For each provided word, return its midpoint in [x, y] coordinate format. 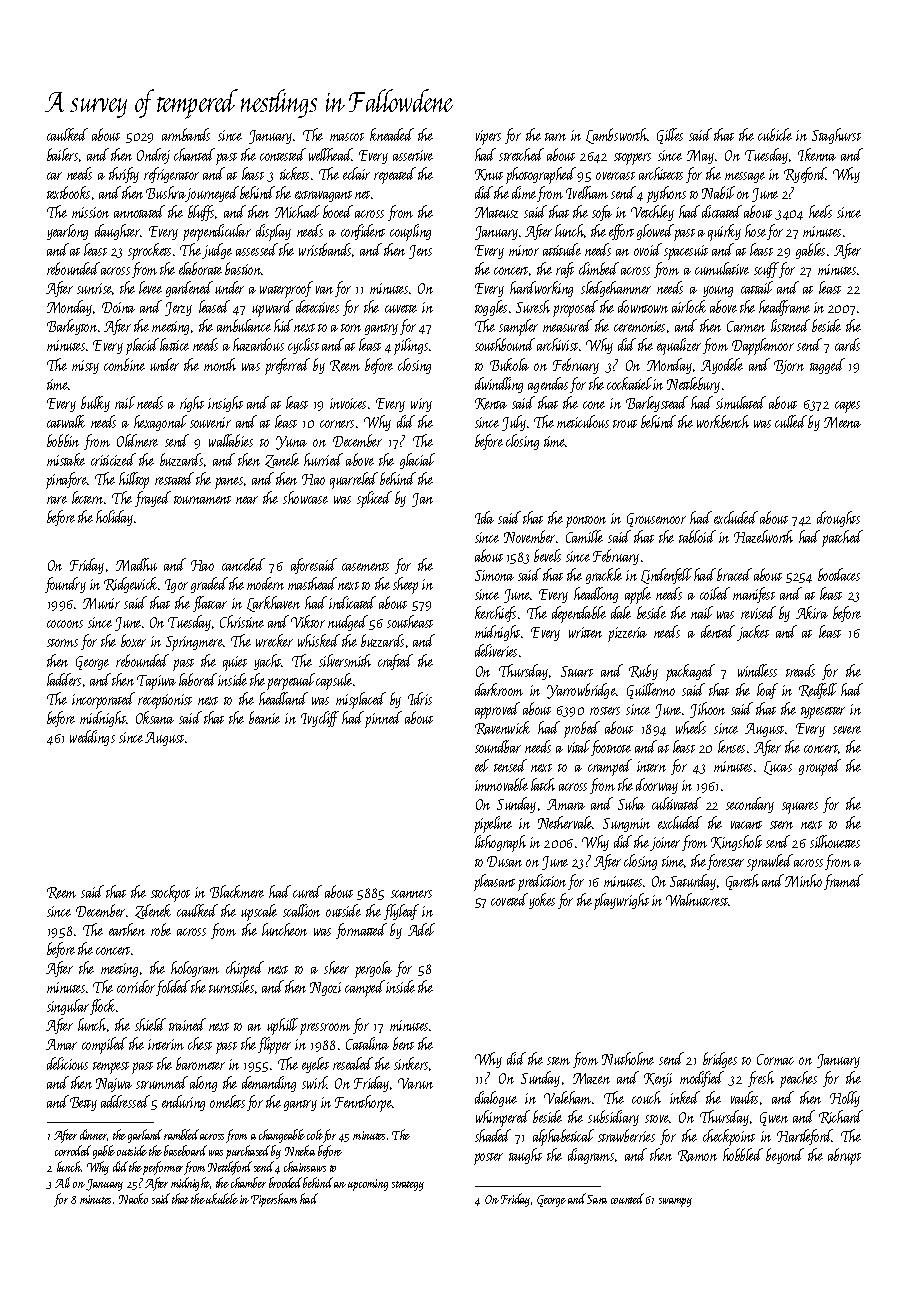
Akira [812, 612]
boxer [133, 640]
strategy [408, 1186]
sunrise [95, 289]
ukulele [222, 1198]
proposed [575, 308]
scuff [766, 270]
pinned [383, 719]
